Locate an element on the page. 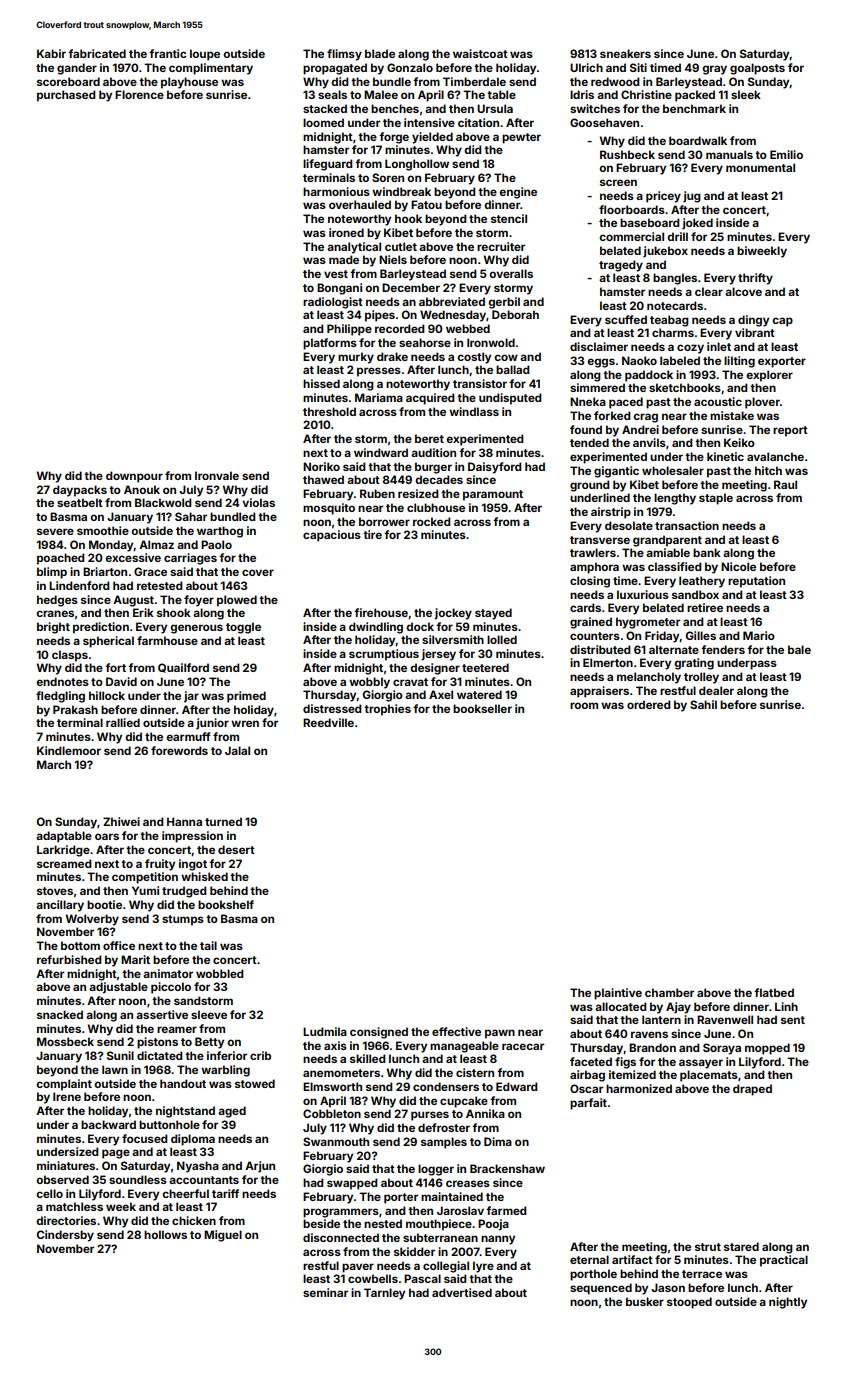  gray is located at coordinates (714, 70).
